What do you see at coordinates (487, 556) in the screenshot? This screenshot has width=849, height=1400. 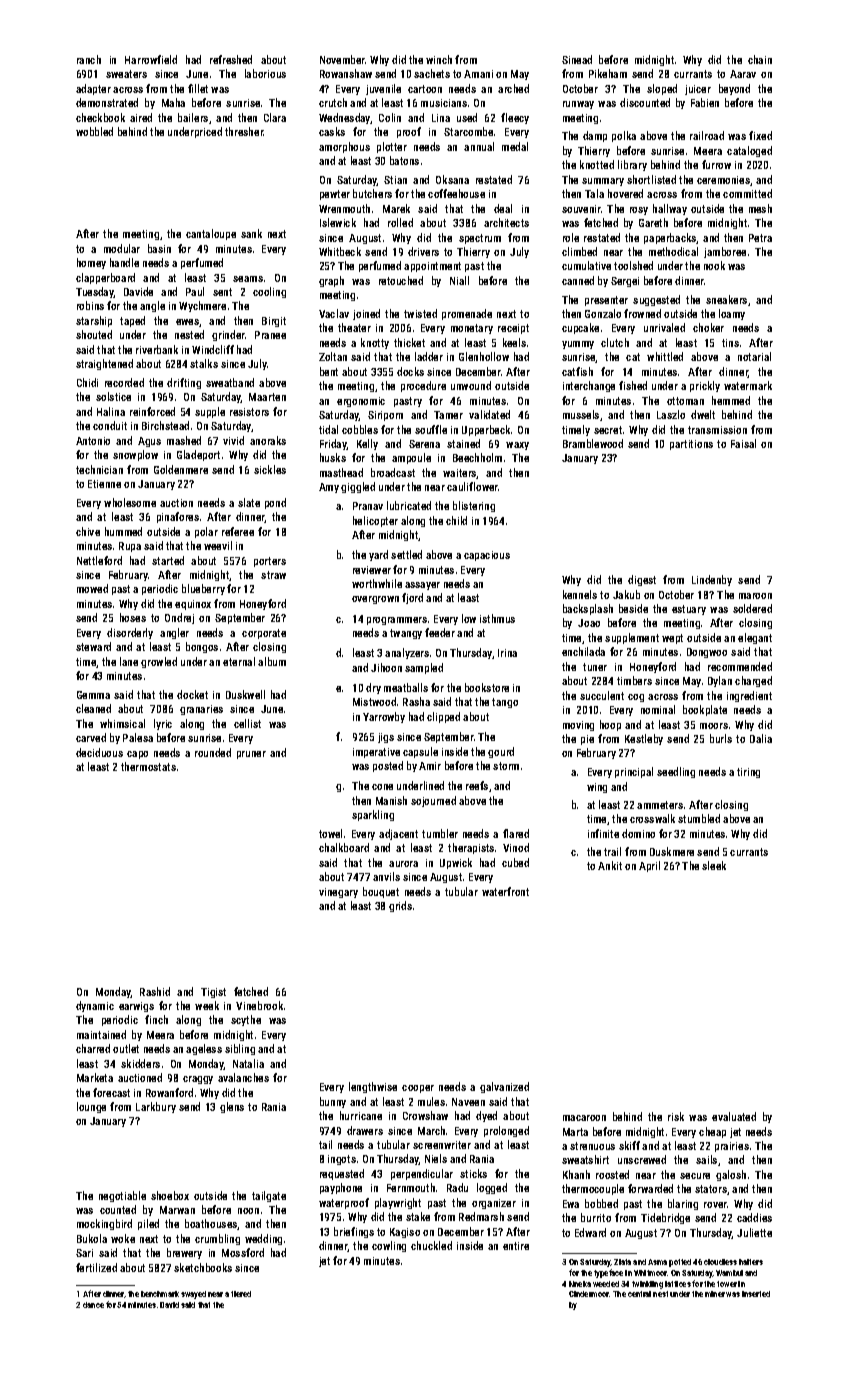 I see `capacious` at bounding box center [487, 556].
